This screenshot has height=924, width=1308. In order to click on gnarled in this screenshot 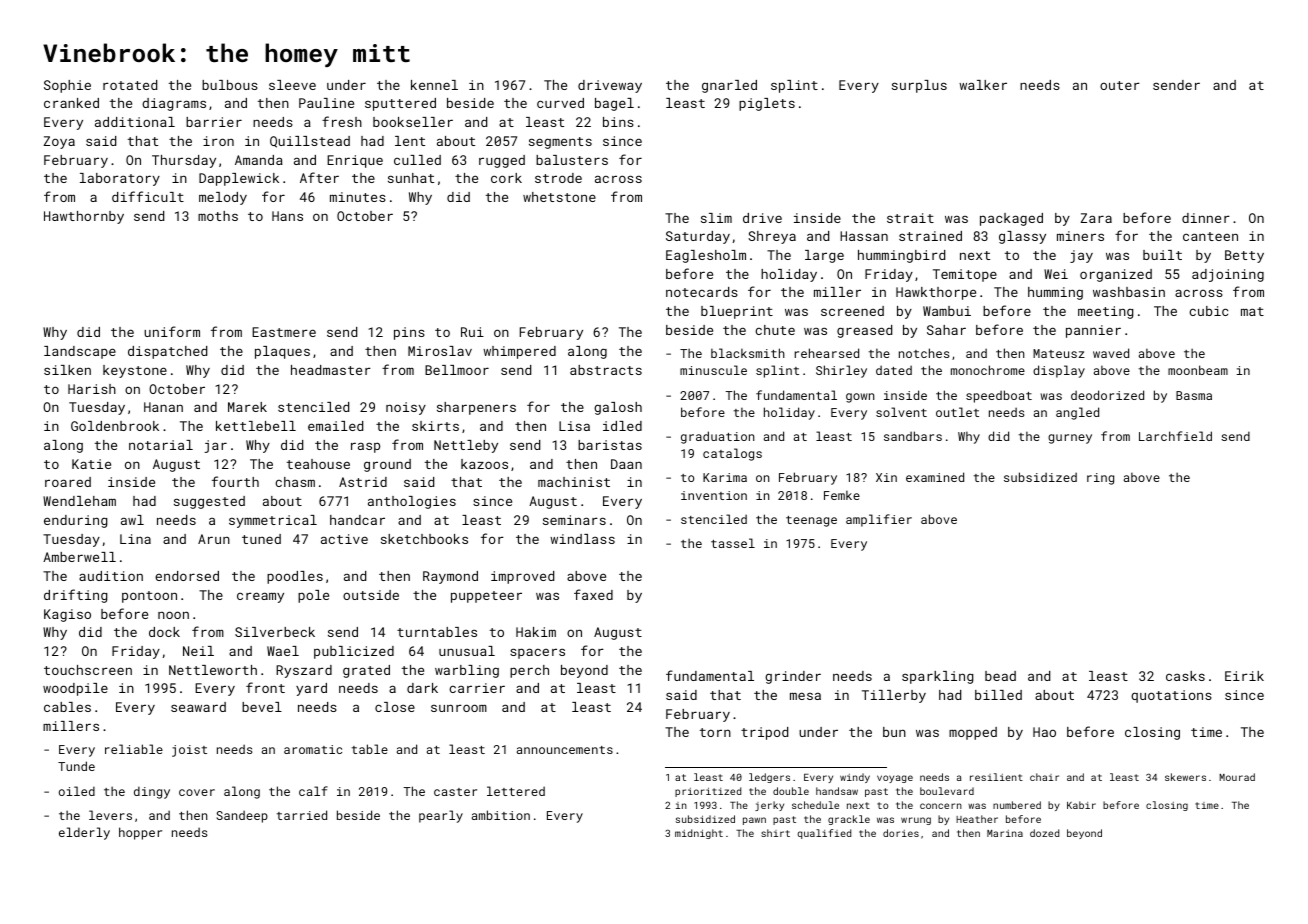, I will do `click(729, 86)`.
